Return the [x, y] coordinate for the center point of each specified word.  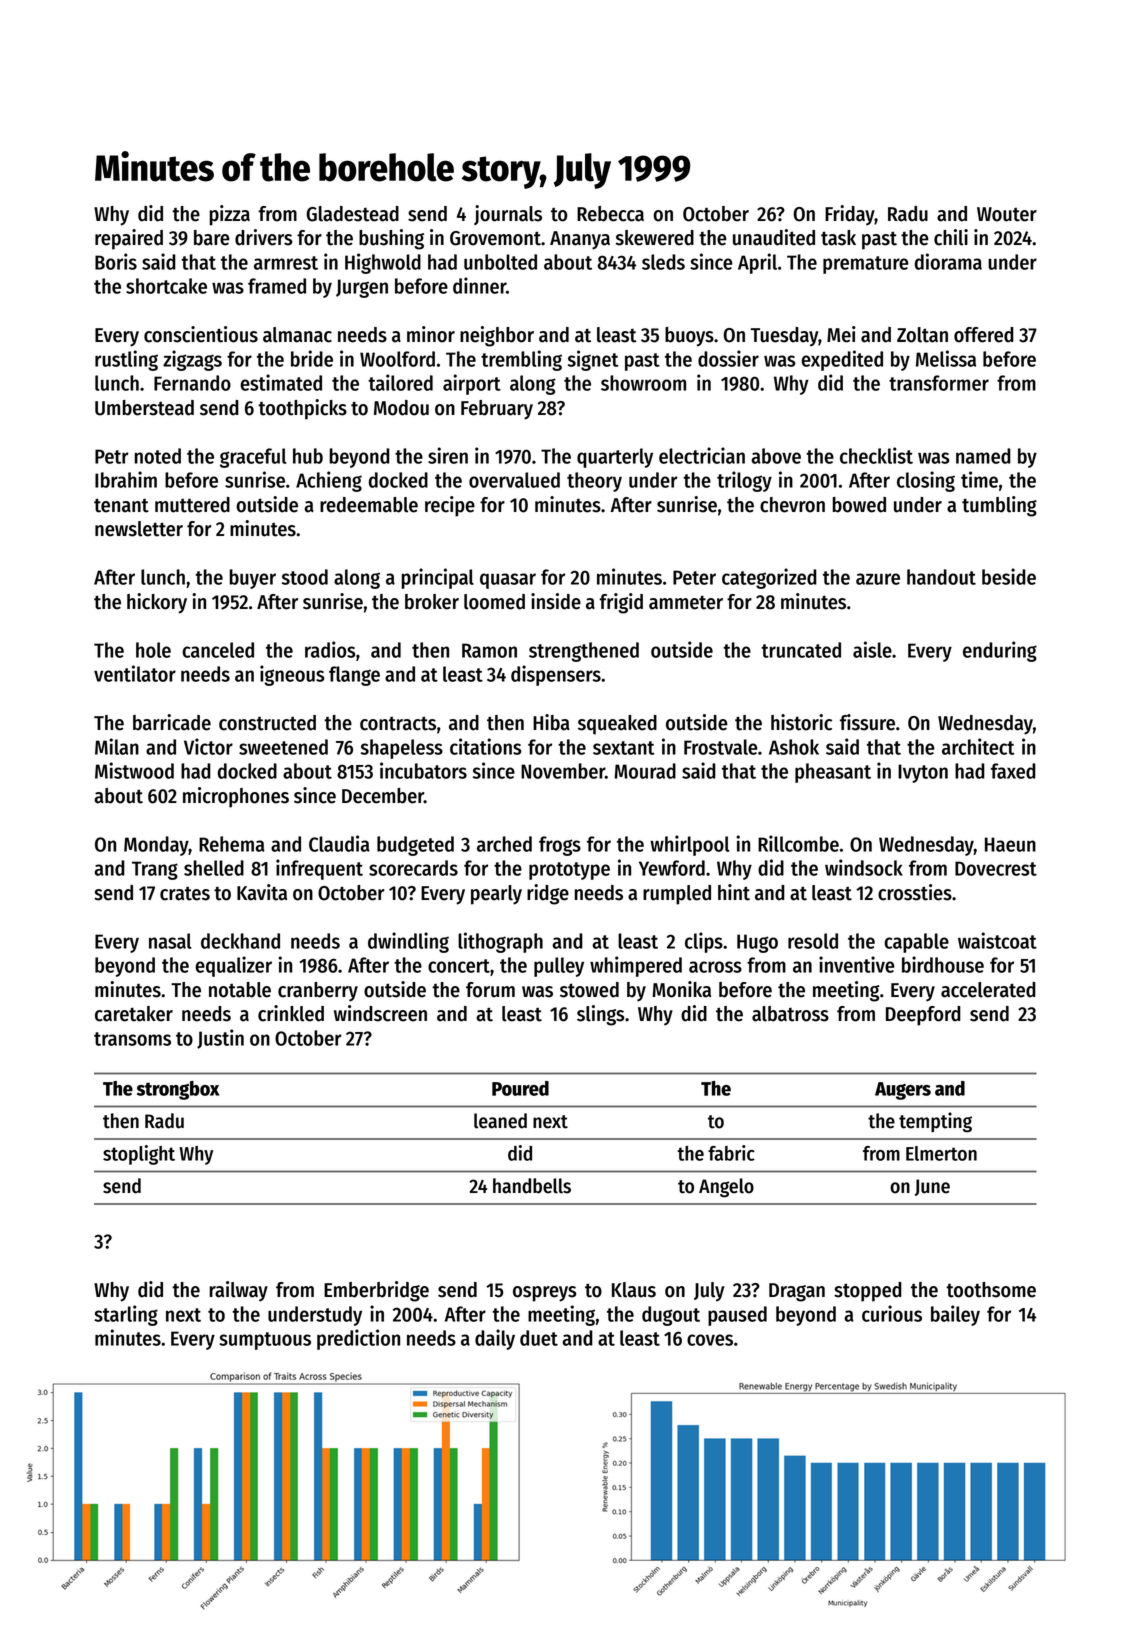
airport [472, 384]
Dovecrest [996, 868]
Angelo [726, 1188]
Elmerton [941, 1153]
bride [312, 358]
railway [239, 1291]
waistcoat [997, 940]
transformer [939, 383]
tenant [121, 505]
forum [490, 990]
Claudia [339, 843]
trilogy [744, 481]
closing [926, 481]
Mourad [645, 771]
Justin [220, 1039]
